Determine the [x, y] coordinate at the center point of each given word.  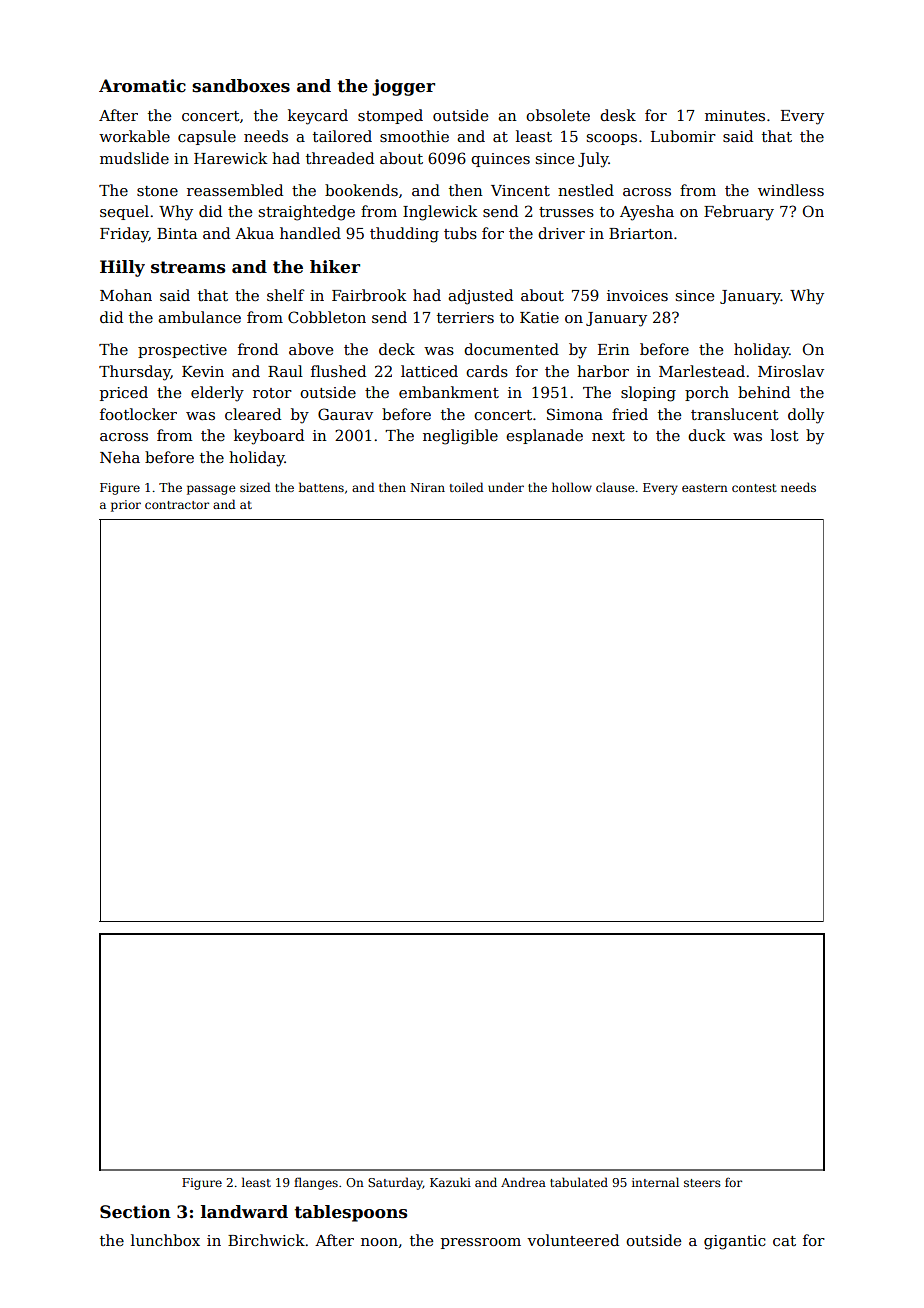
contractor [177, 505]
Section [135, 1212]
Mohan [126, 295]
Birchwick [266, 1240]
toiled [466, 487]
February [739, 213]
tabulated [579, 1182]
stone [157, 191]
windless [791, 190]
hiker [335, 267]
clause [615, 487]
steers [702, 1183]
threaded [340, 158]
